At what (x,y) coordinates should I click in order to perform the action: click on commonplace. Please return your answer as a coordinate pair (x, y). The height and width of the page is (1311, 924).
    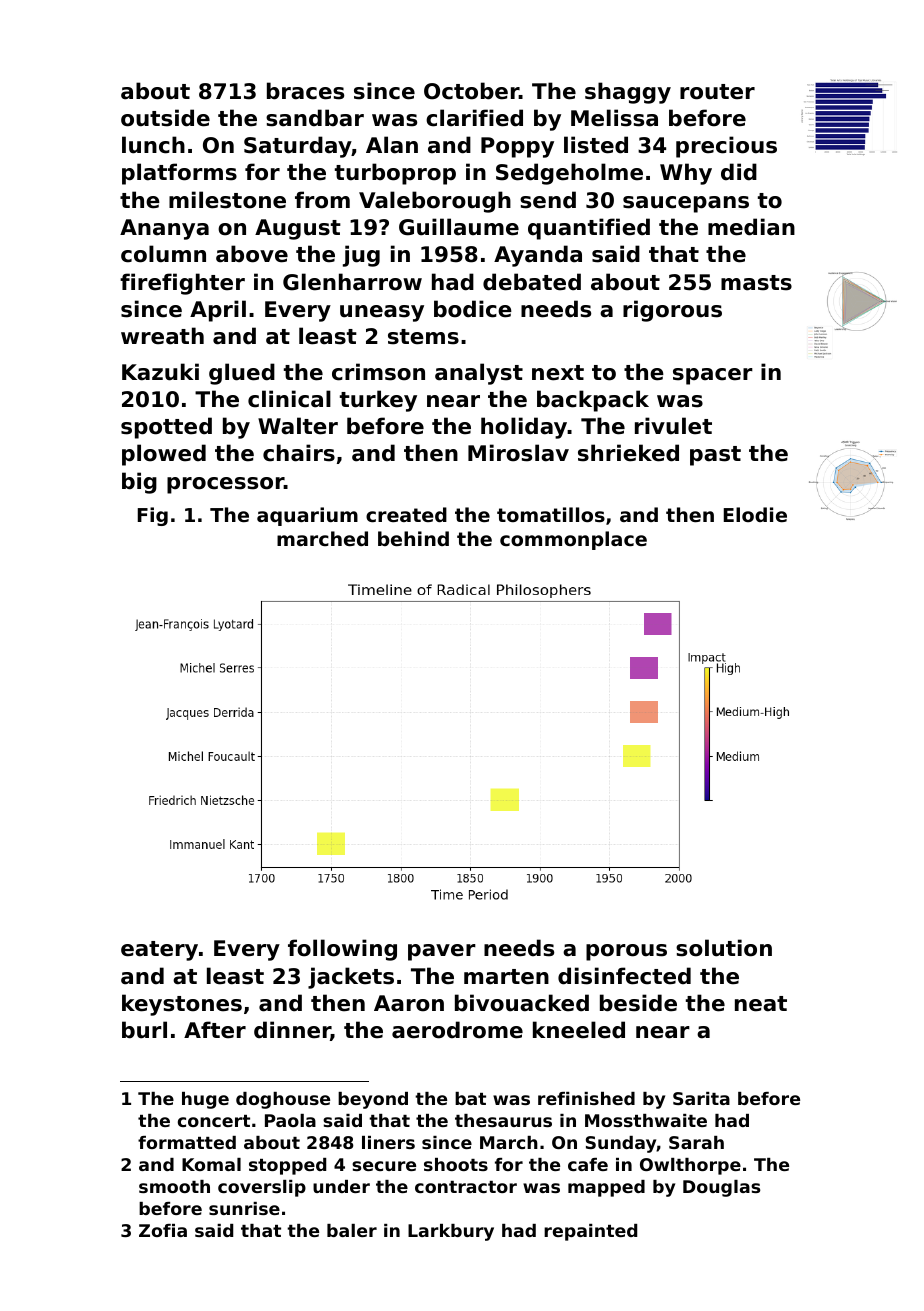
    Looking at the image, I should click on (573, 540).
